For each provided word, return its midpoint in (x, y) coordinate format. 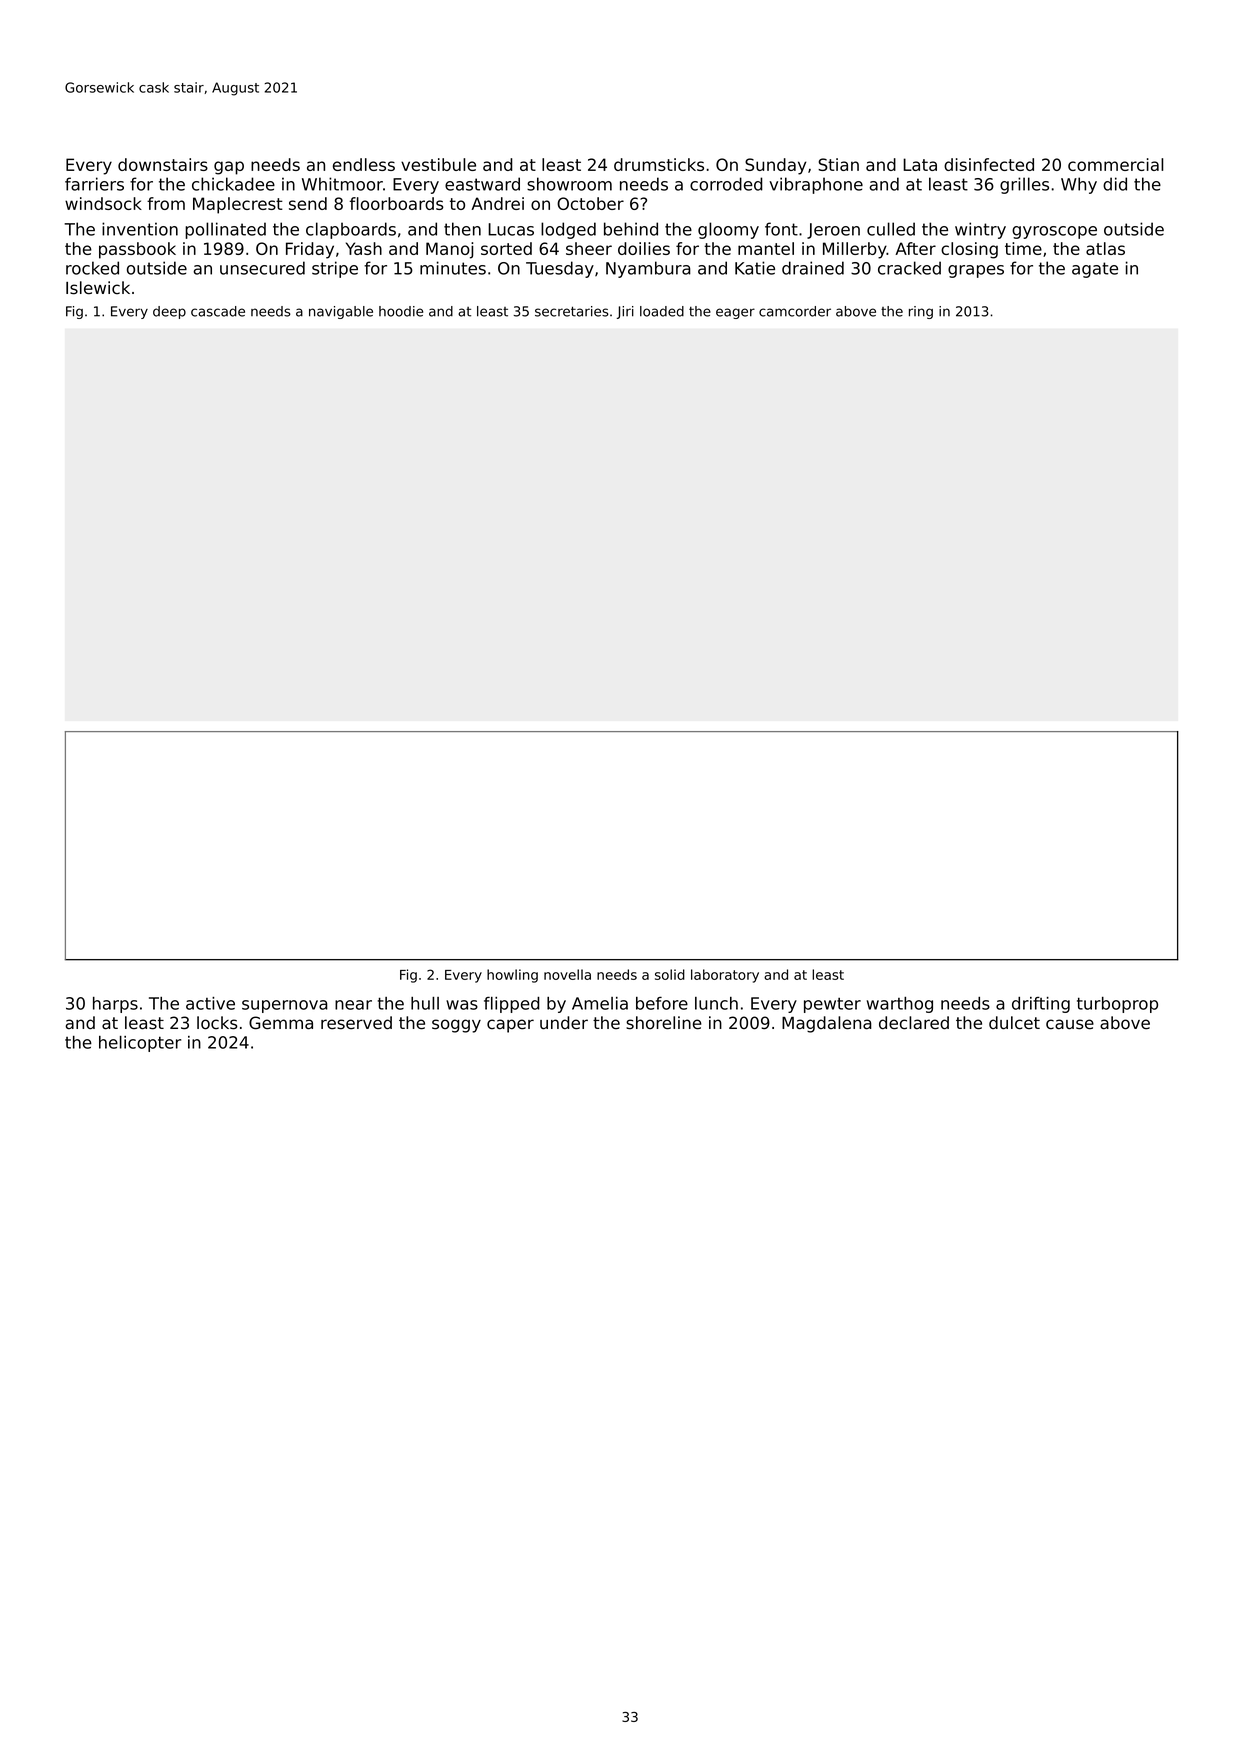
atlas (1105, 248)
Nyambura (648, 269)
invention (140, 229)
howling (512, 976)
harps (115, 1005)
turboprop (1117, 1005)
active (210, 1003)
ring (921, 312)
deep (169, 312)
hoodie (401, 311)
